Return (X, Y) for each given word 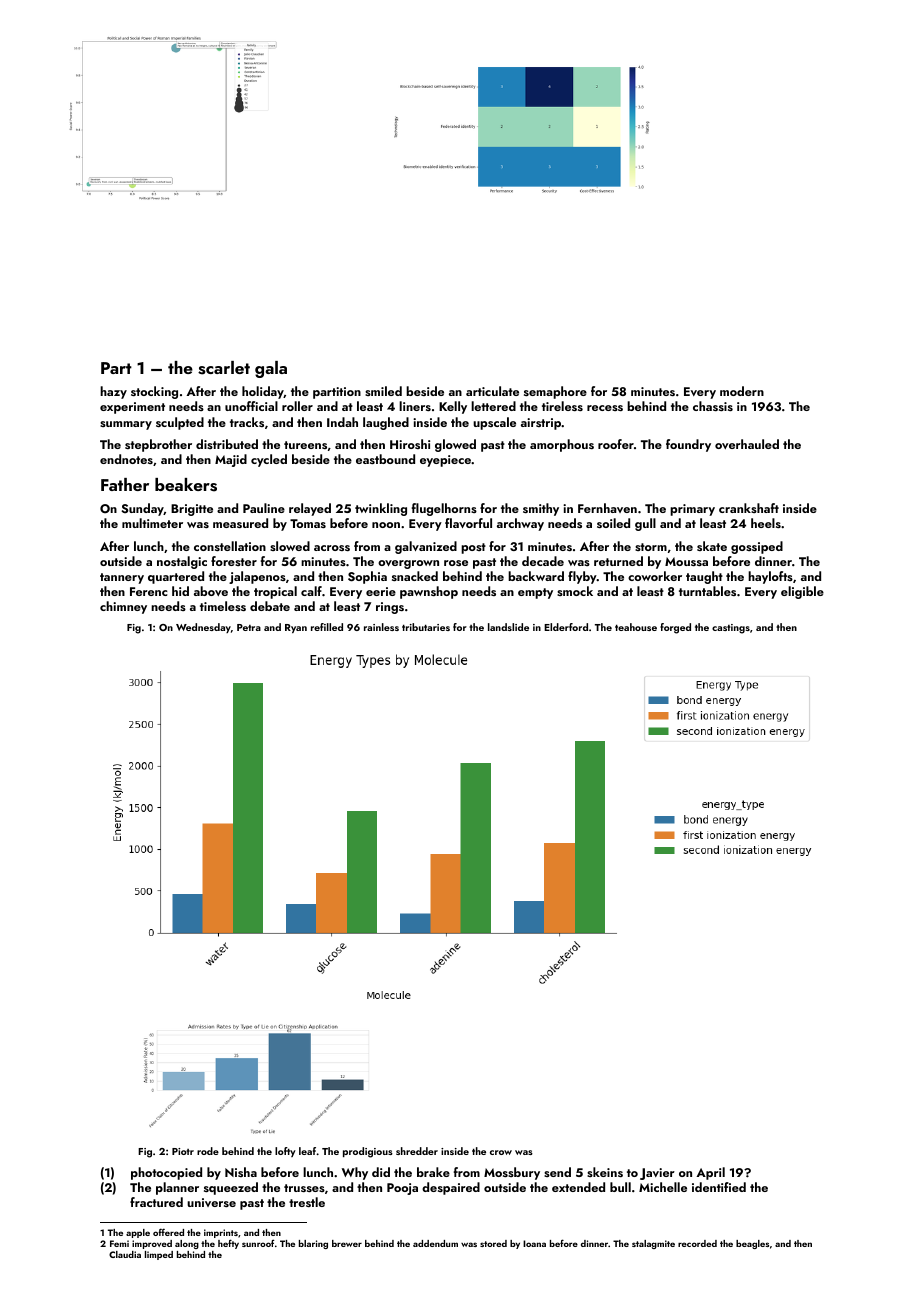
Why (355, 1173)
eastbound (385, 459)
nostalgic (182, 562)
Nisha (241, 1172)
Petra (249, 627)
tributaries (426, 627)
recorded (697, 1243)
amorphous (562, 445)
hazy (113, 392)
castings (731, 629)
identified (719, 1187)
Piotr (183, 1151)
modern (742, 391)
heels (766, 523)
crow (501, 1152)
